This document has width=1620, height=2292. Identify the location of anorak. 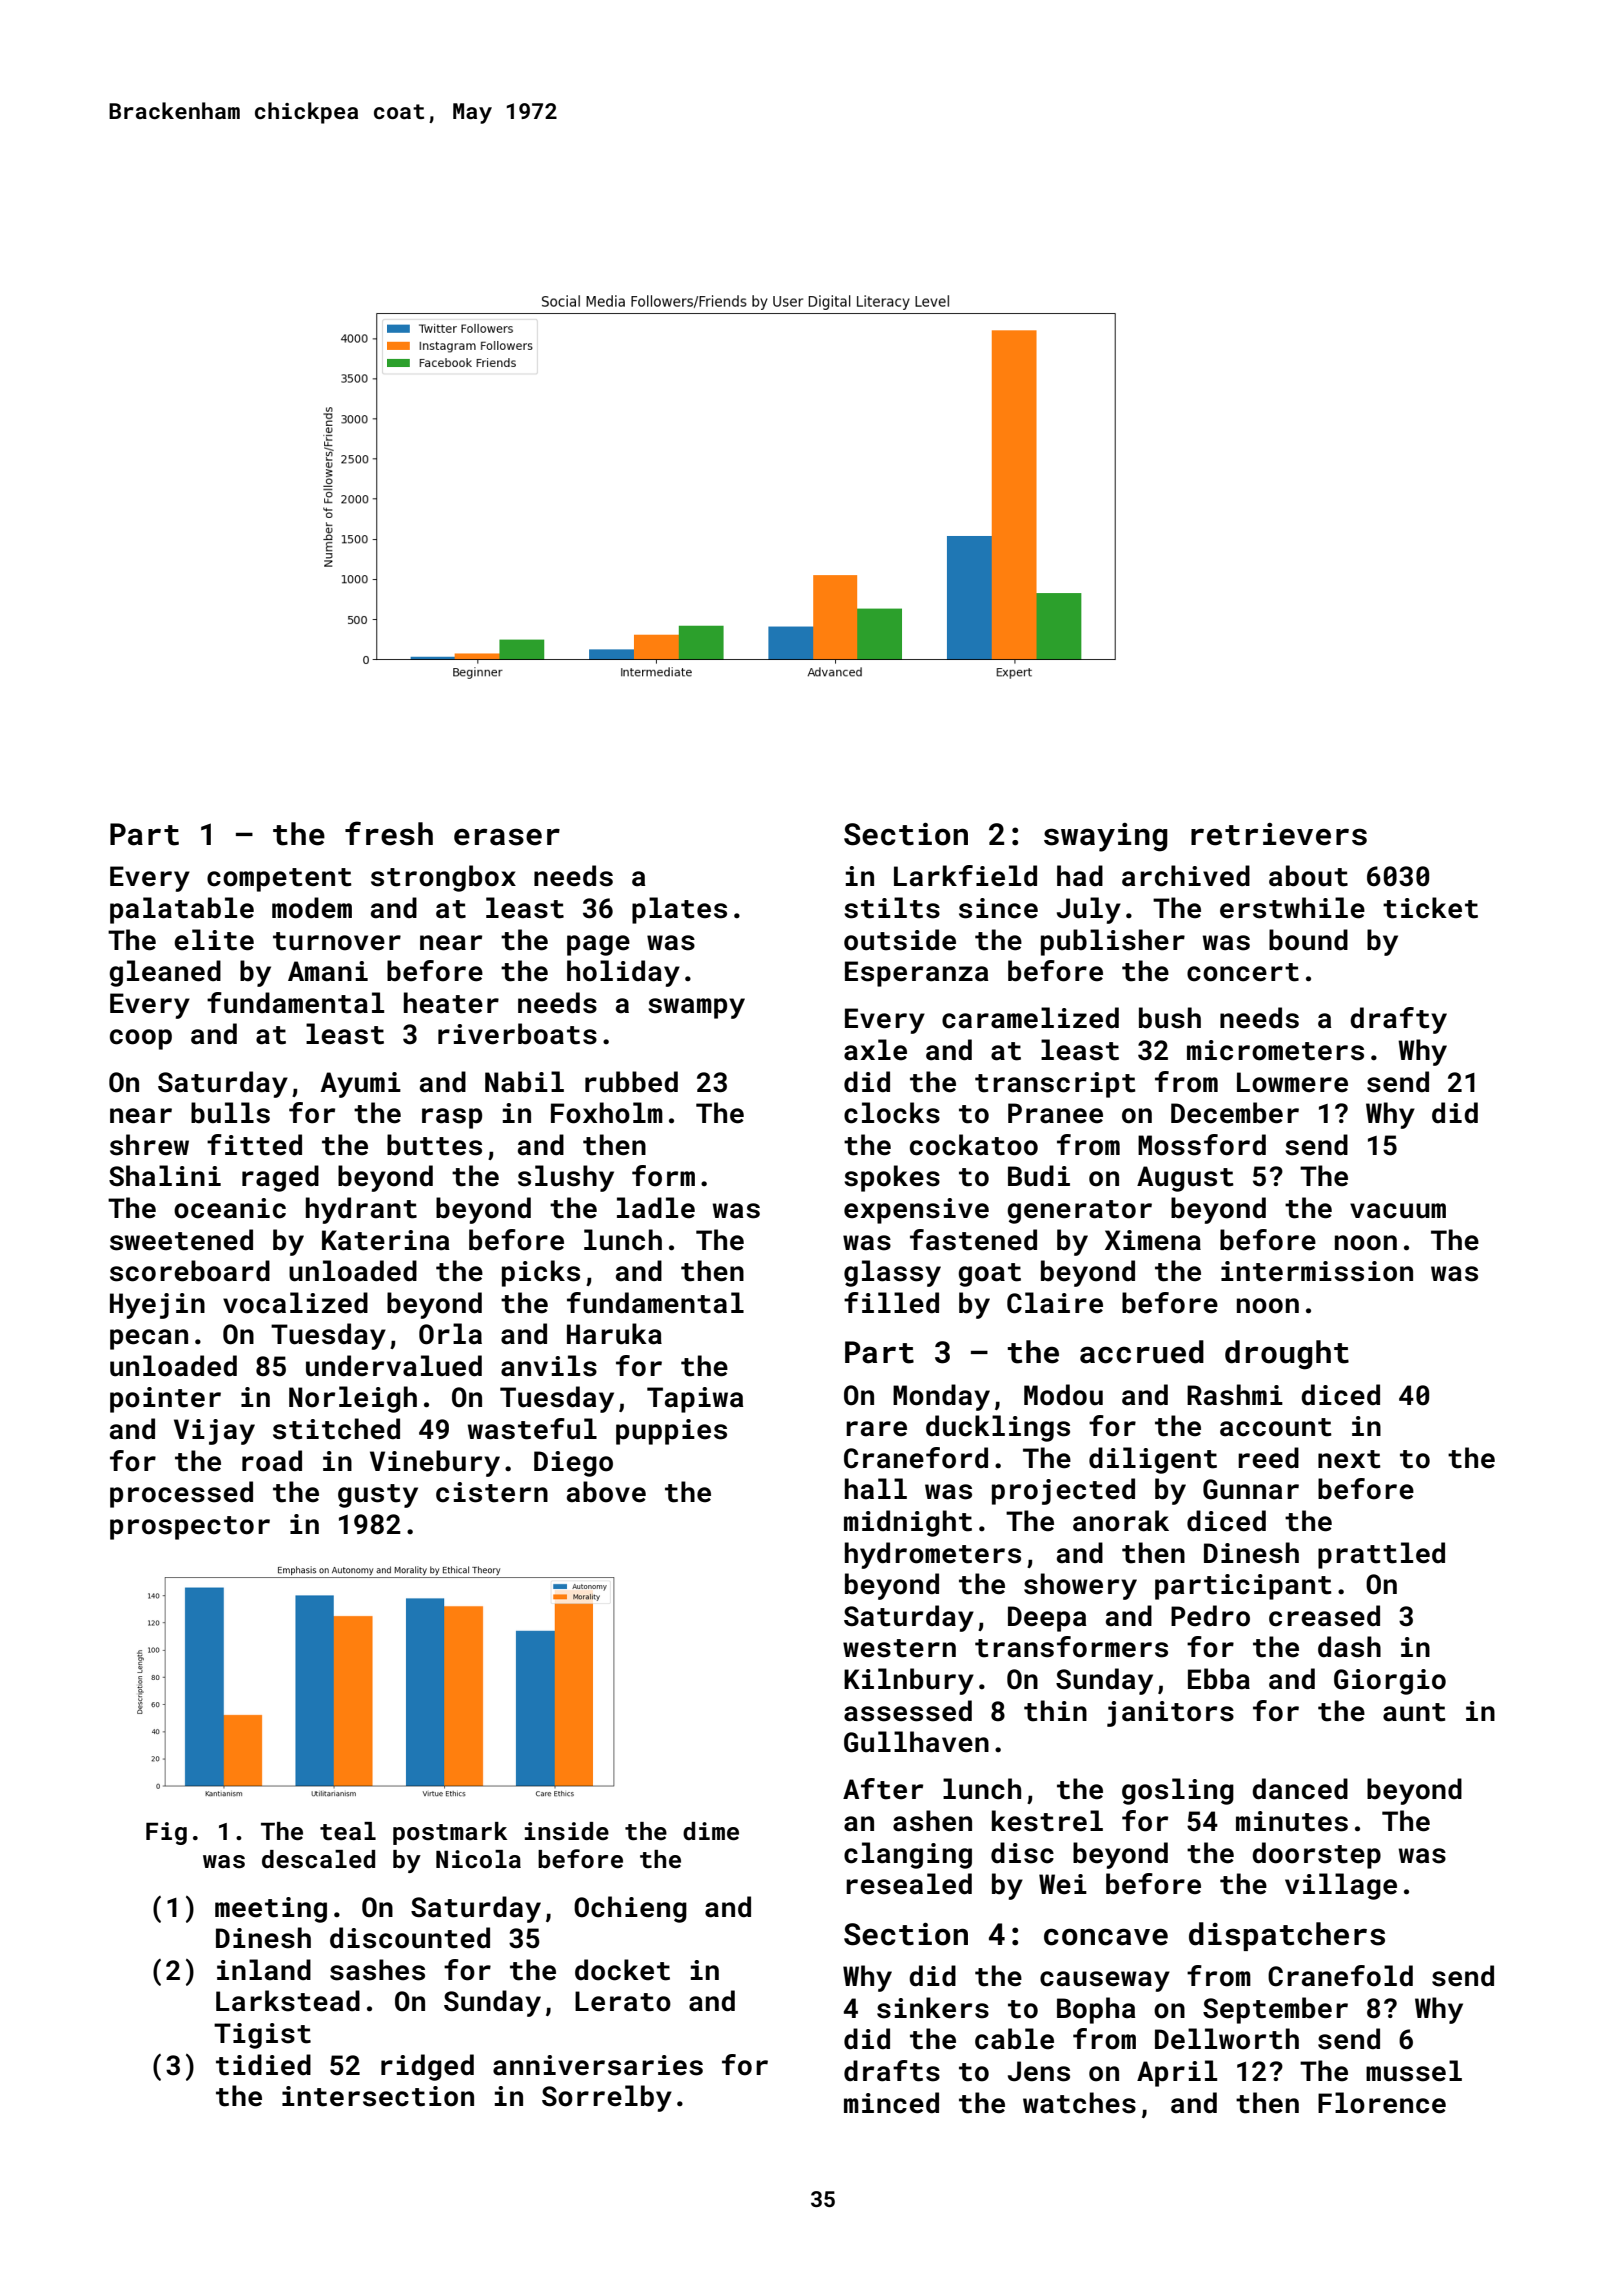
(1121, 1521).
